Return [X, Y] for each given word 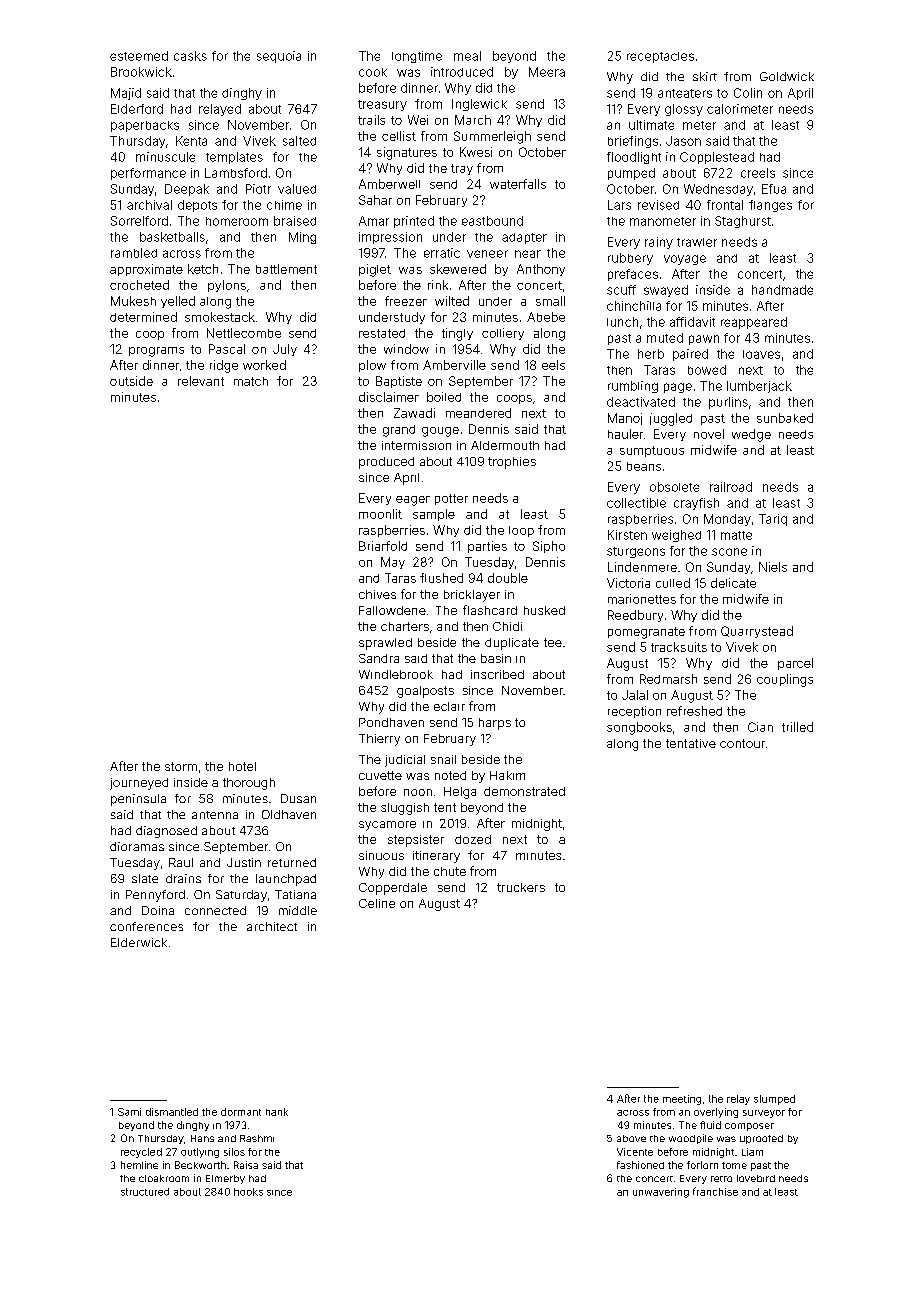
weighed [676, 536]
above [631, 1138]
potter [451, 499]
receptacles [660, 57]
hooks [248, 1192]
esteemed [139, 56]
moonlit [380, 514]
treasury [382, 105]
